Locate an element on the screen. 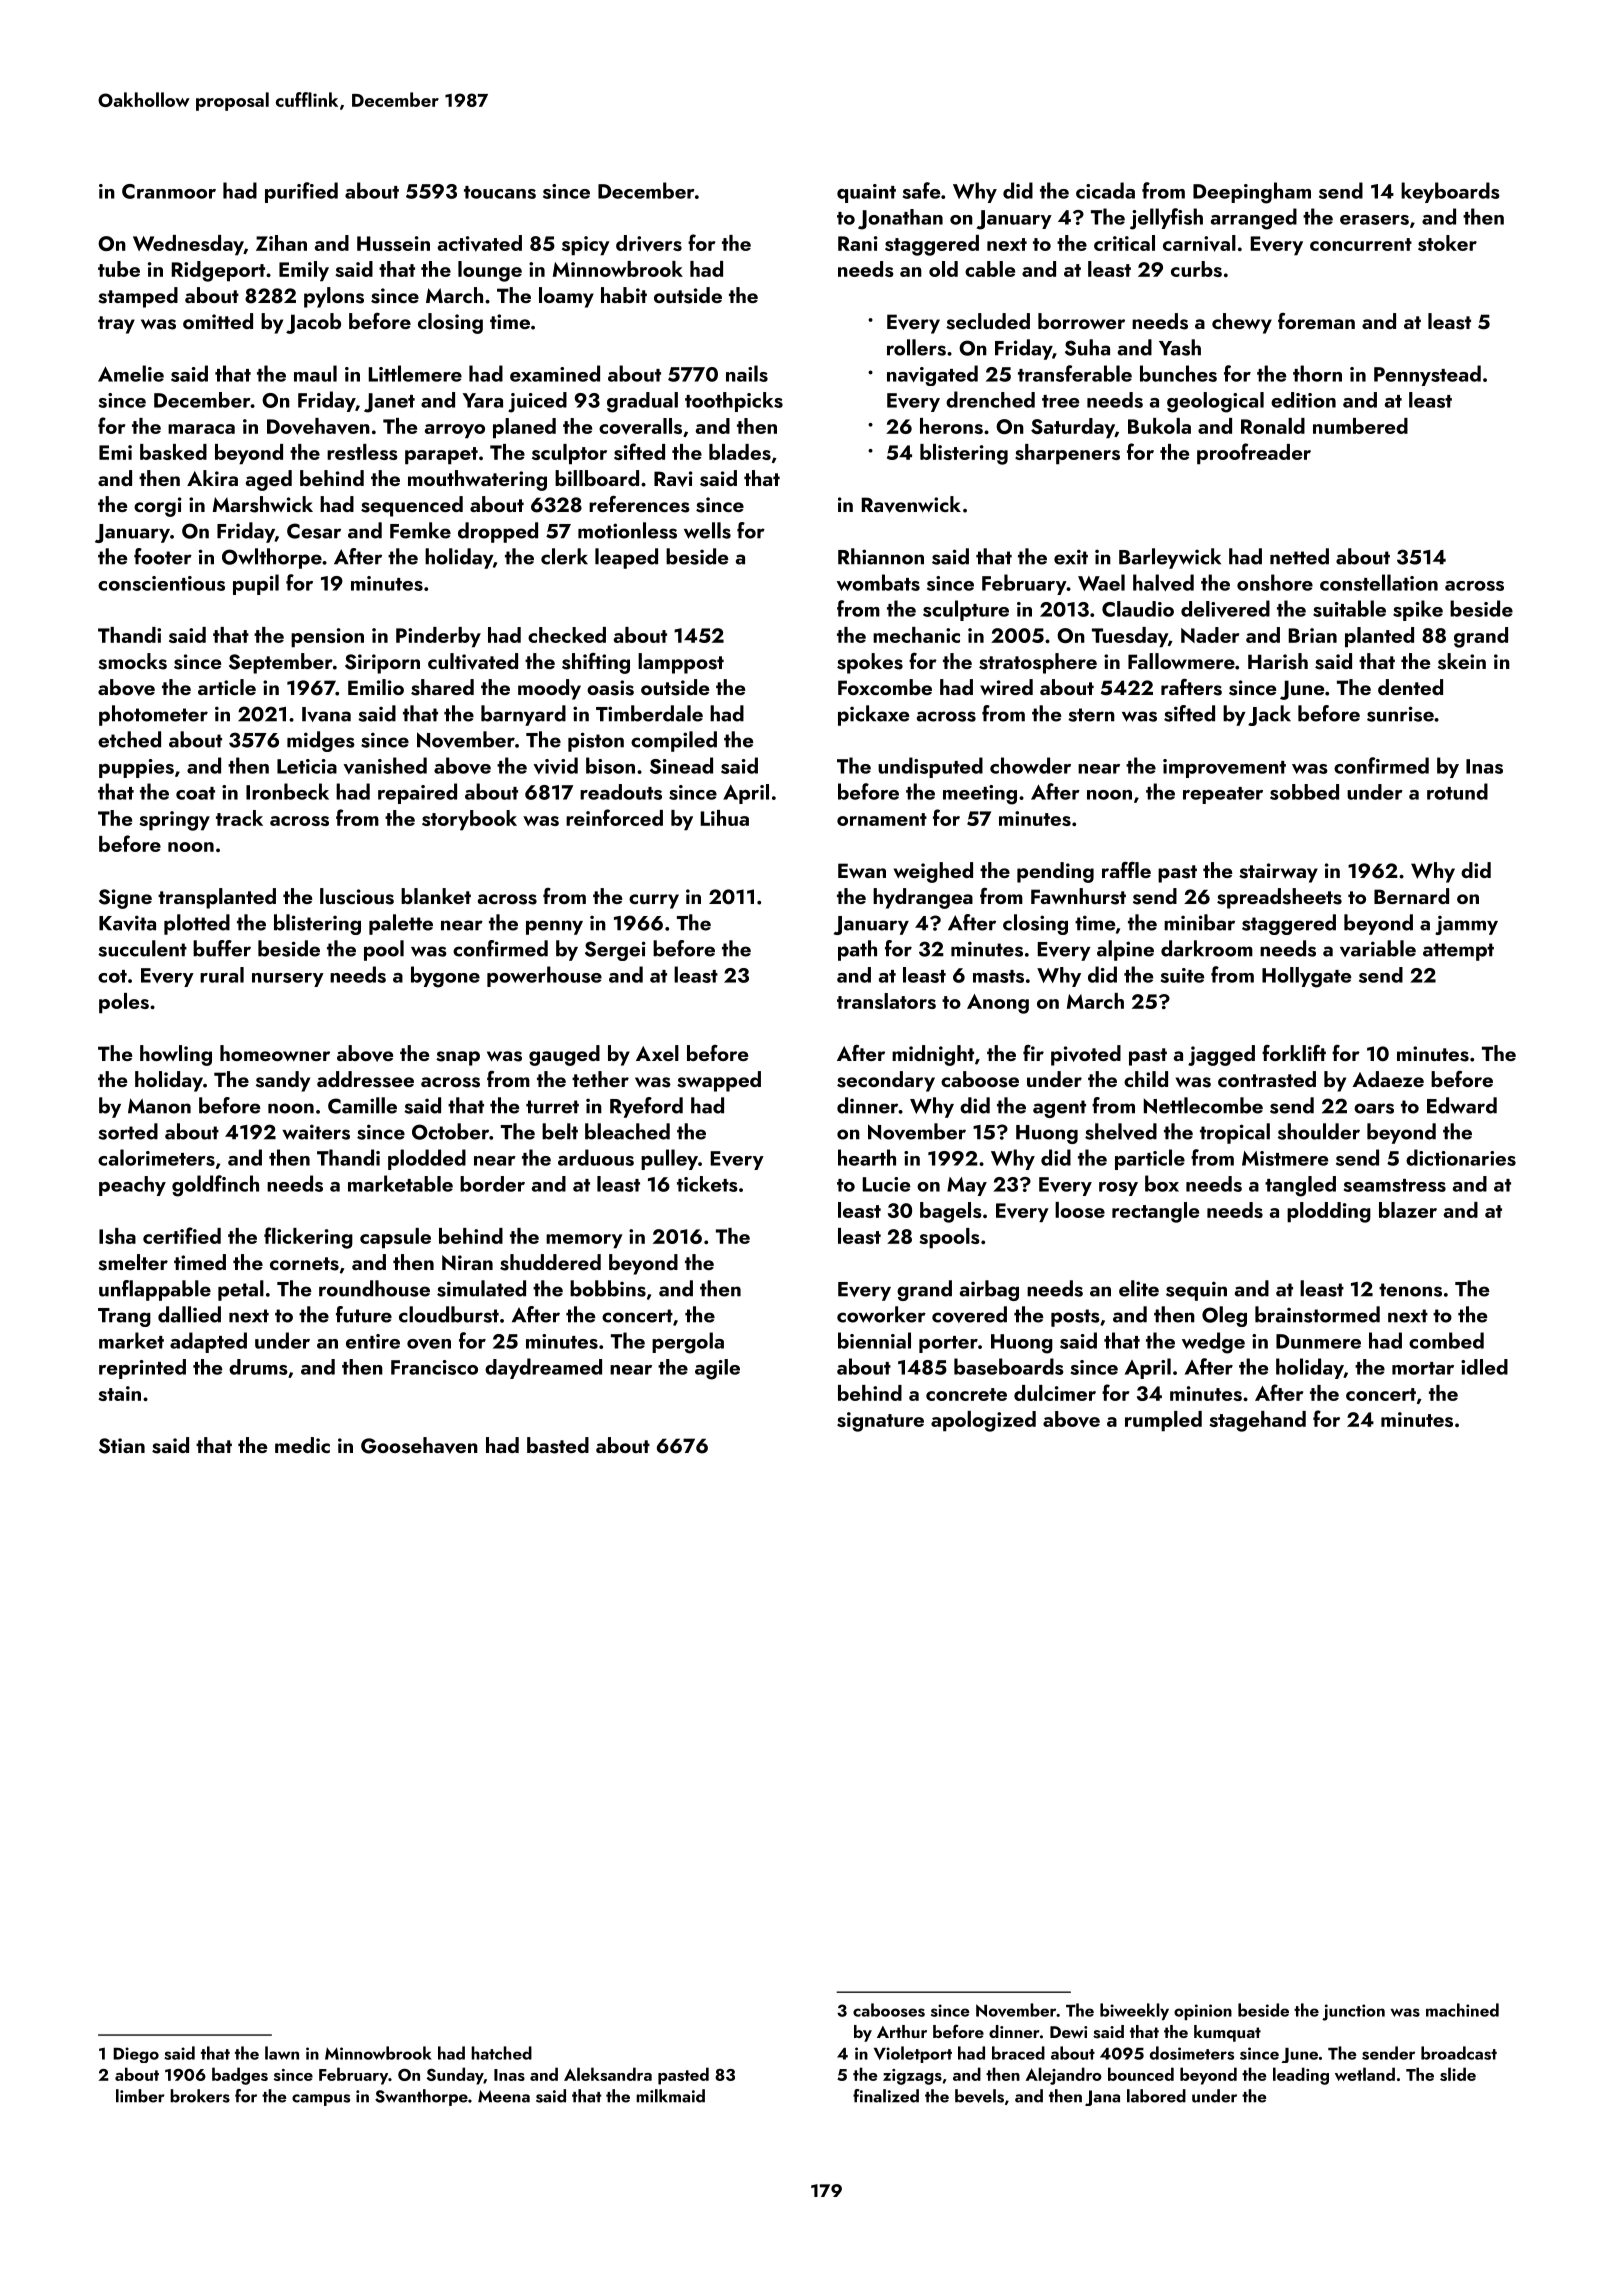 The width and height of the screenshot is (1620, 2292). safe is located at coordinates (921, 190).
